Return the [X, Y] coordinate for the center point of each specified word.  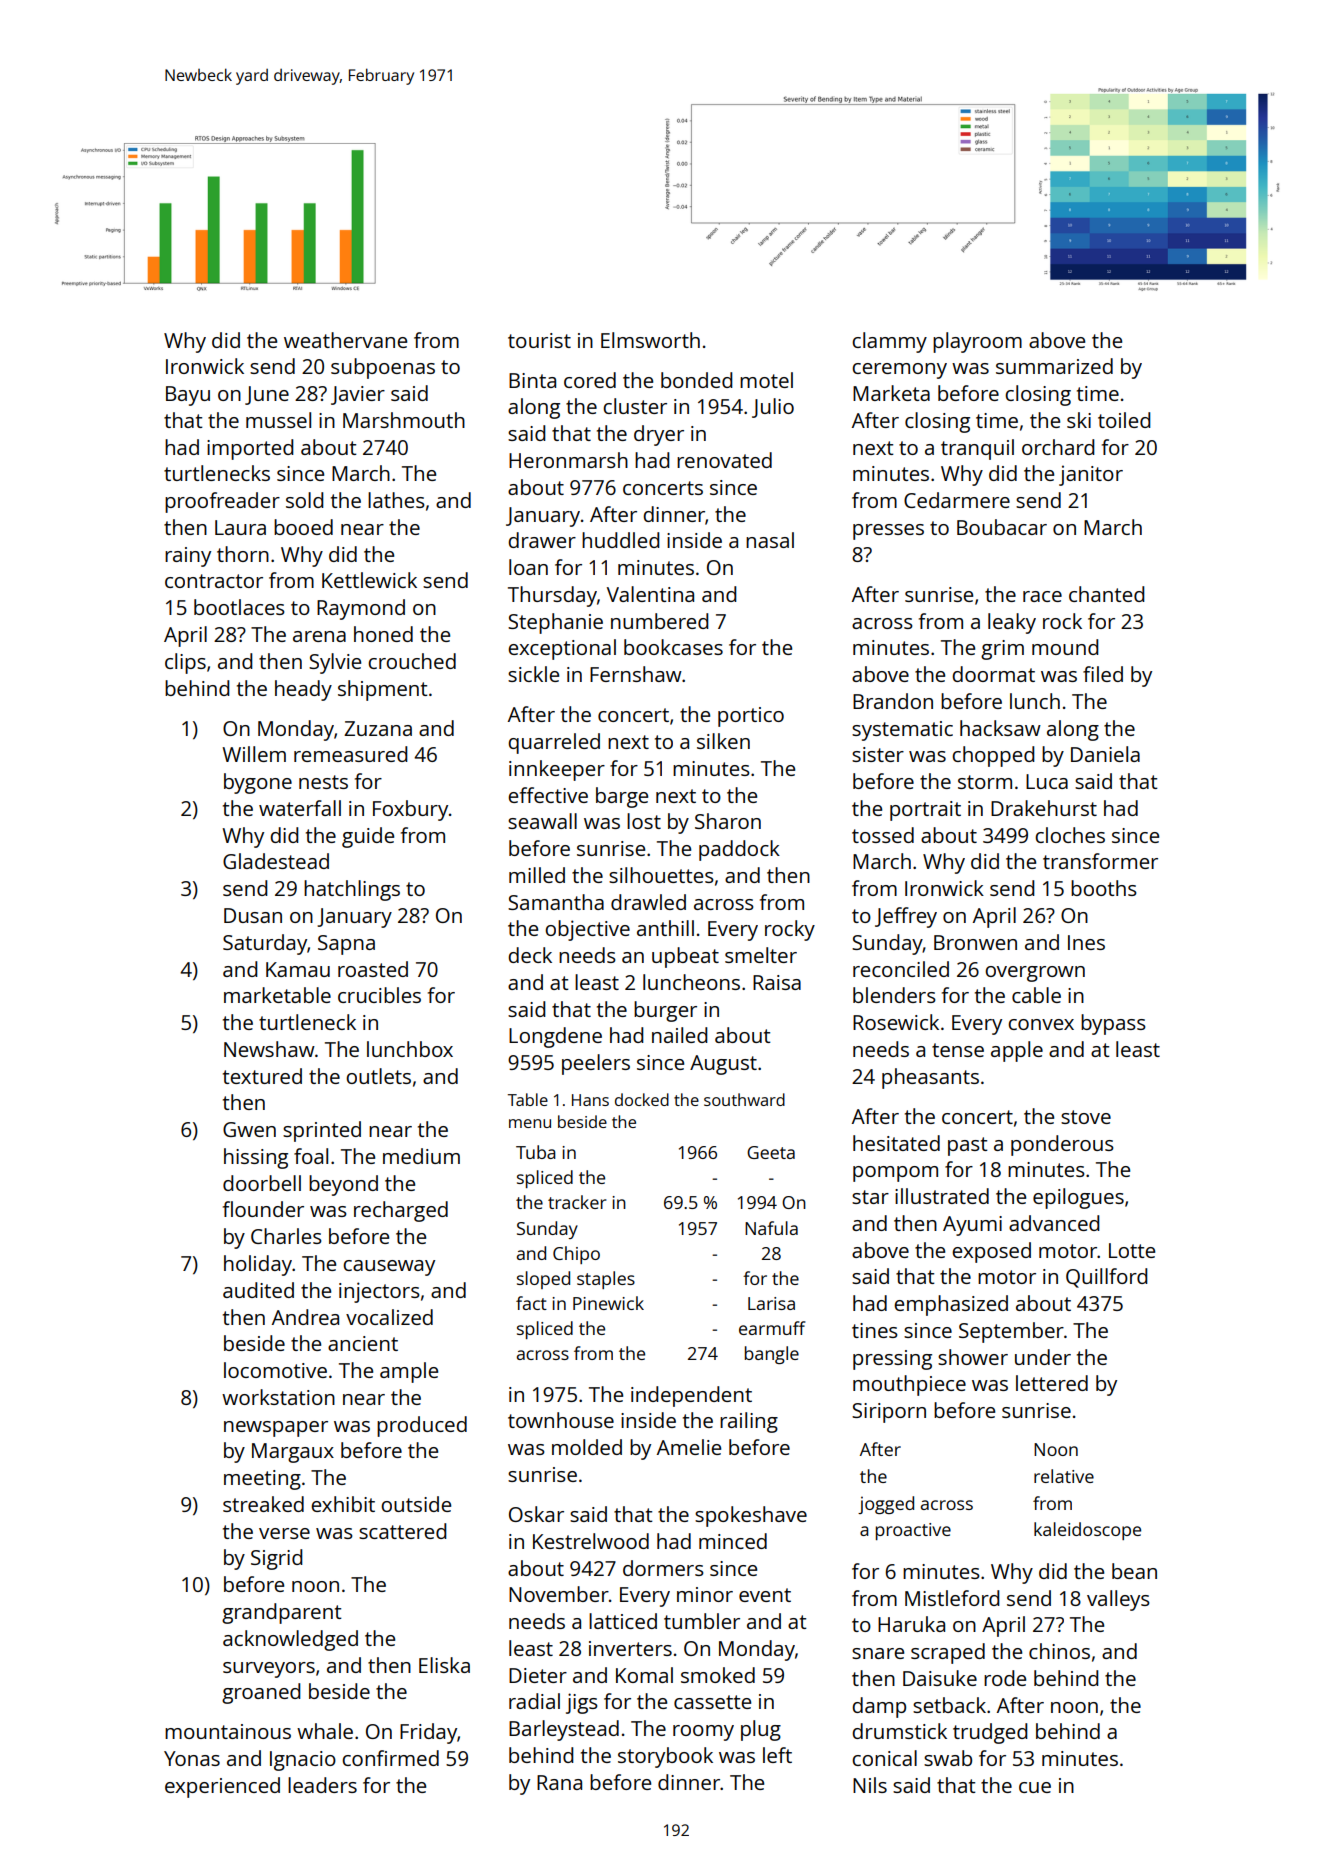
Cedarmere [957, 500]
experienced [222, 1787]
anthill [665, 928]
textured [262, 1076]
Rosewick [896, 1022]
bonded [697, 380]
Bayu [188, 396]
